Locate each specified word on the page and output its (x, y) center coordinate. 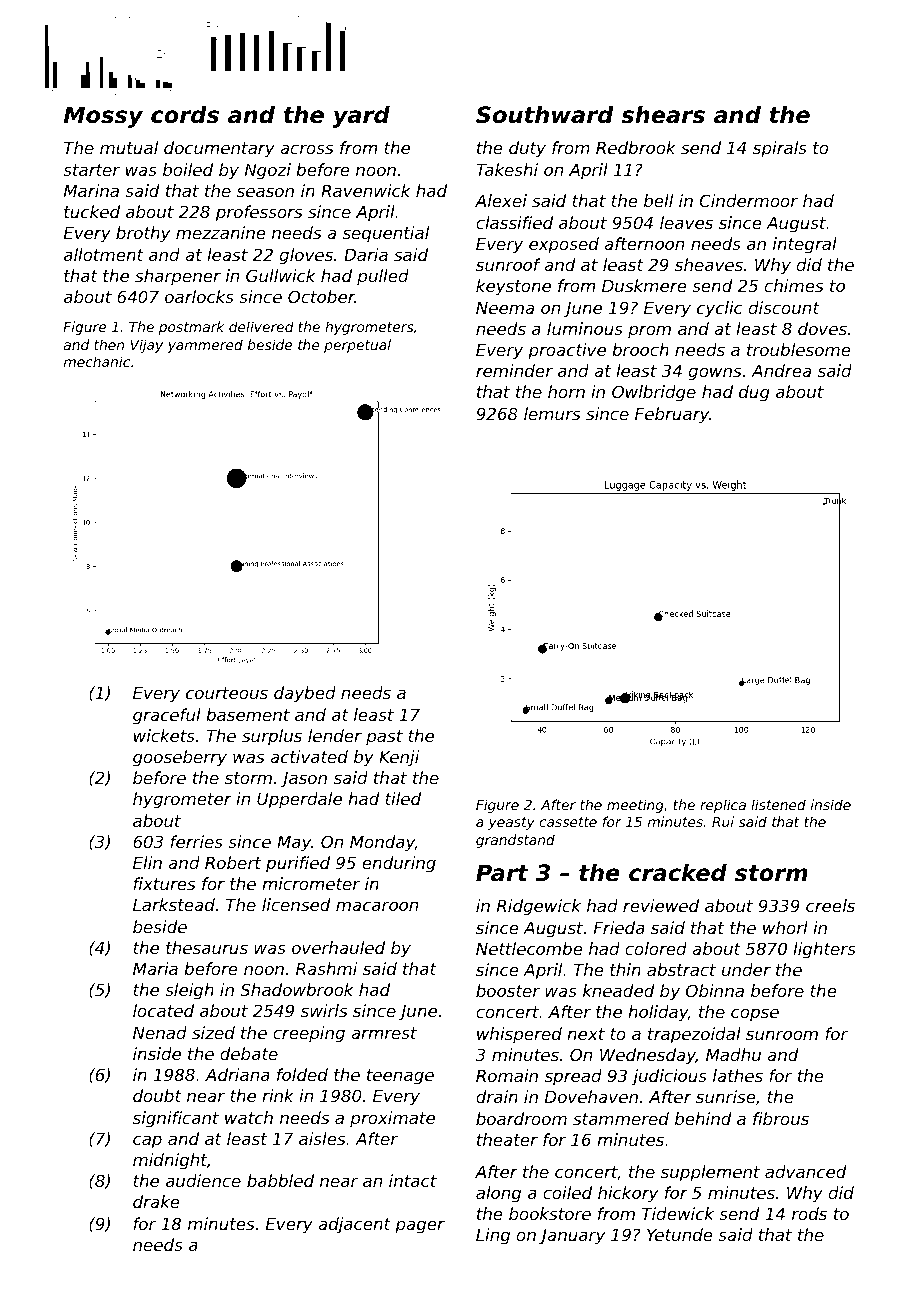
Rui (723, 821)
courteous (227, 693)
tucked (92, 211)
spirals (780, 149)
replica (723, 806)
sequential (386, 234)
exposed (564, 245)
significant (176, 1119)
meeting (635, 806)
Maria (155, 968)
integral (805, 245)
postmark (191, 328)
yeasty (511, 823)
